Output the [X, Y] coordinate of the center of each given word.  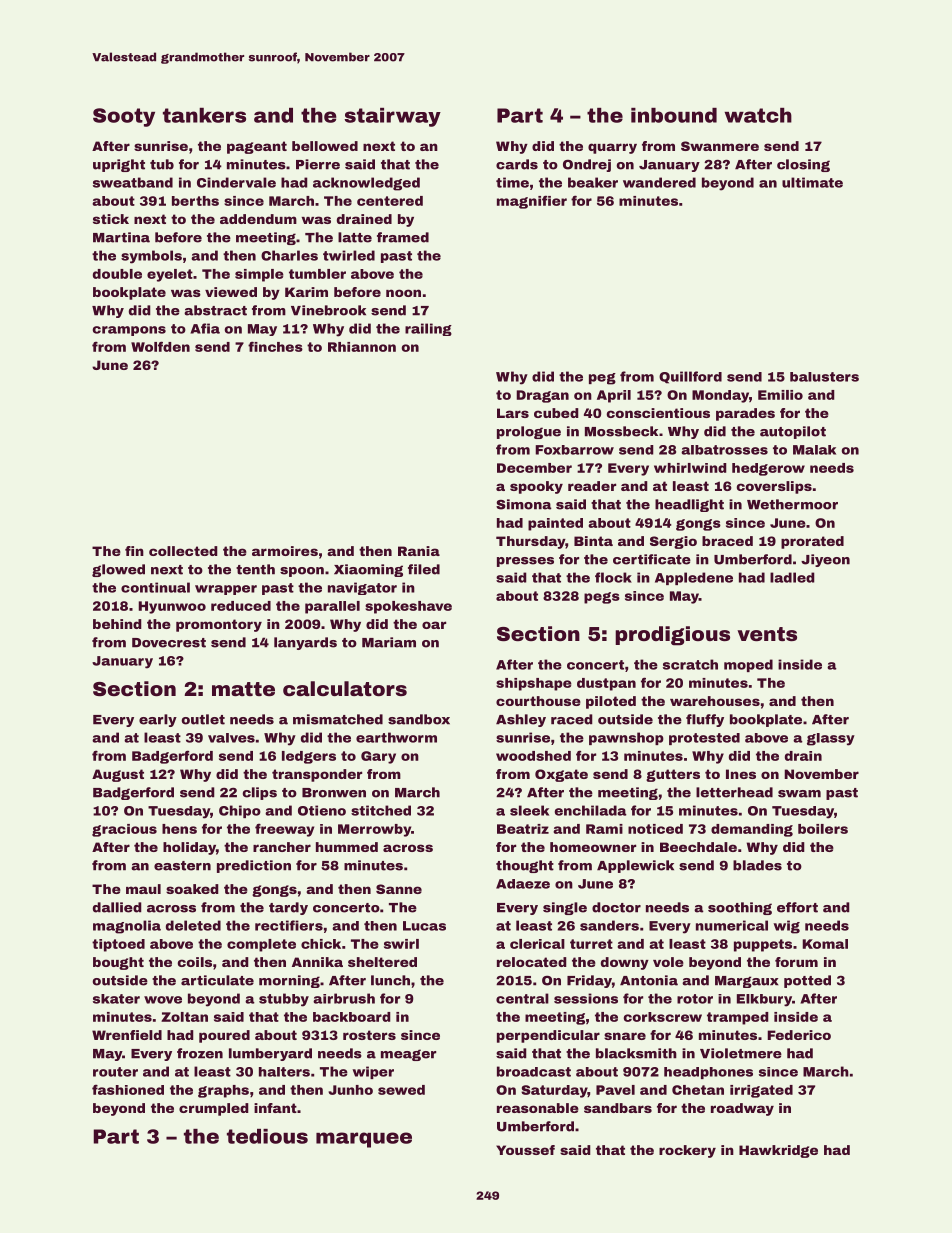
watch [758, 115]
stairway [392, 117]
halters [284, 1072]
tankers [204, 115]
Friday [589, 981]
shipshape [534, 684]
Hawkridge [778, 1151]
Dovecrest [169, 643]
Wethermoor [792, 504]
